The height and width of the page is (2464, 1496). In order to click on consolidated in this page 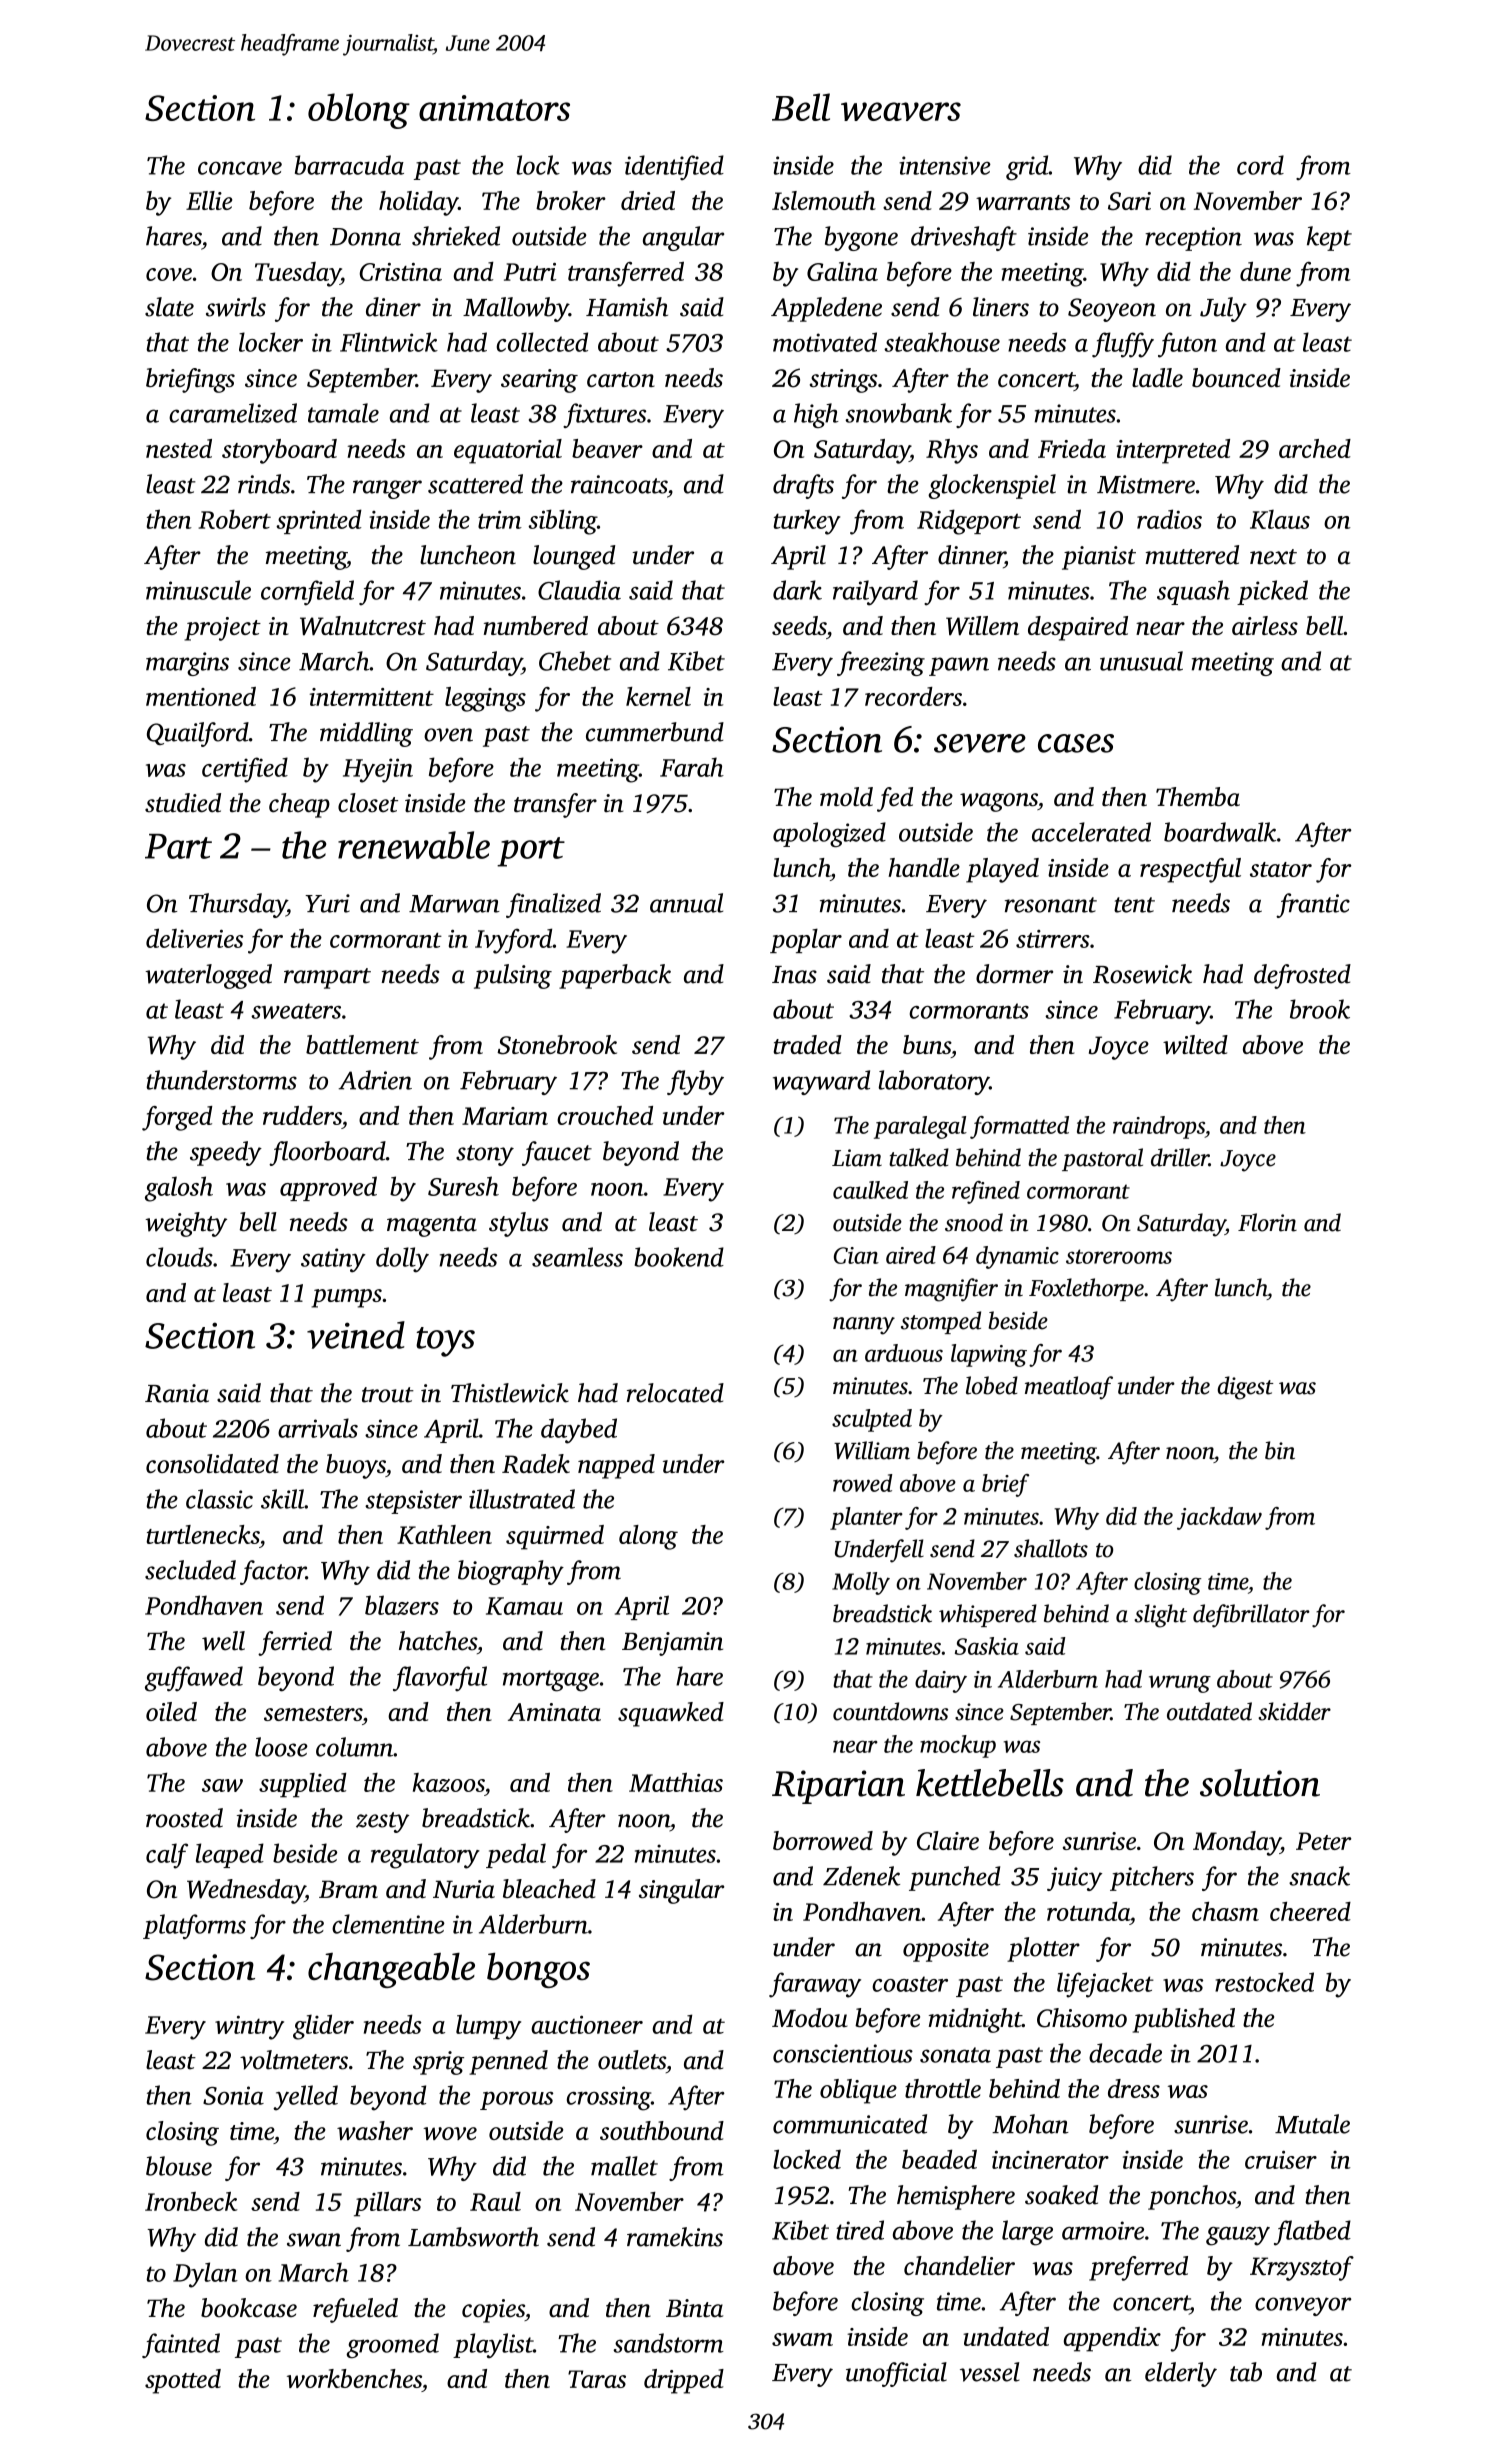, I will do `click(212, 1463)`.
